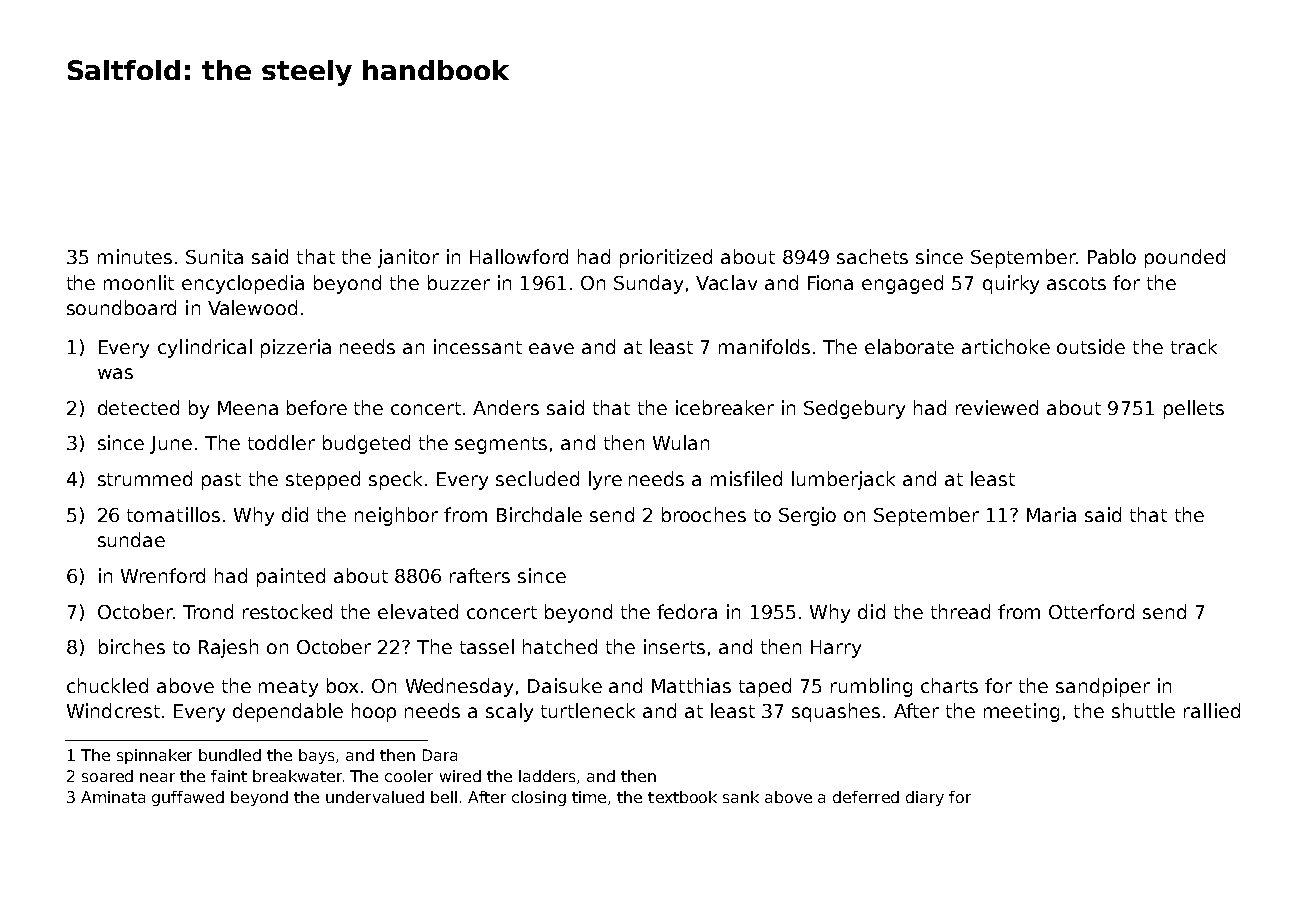  I want to click on janitor, so click(408, 258).
